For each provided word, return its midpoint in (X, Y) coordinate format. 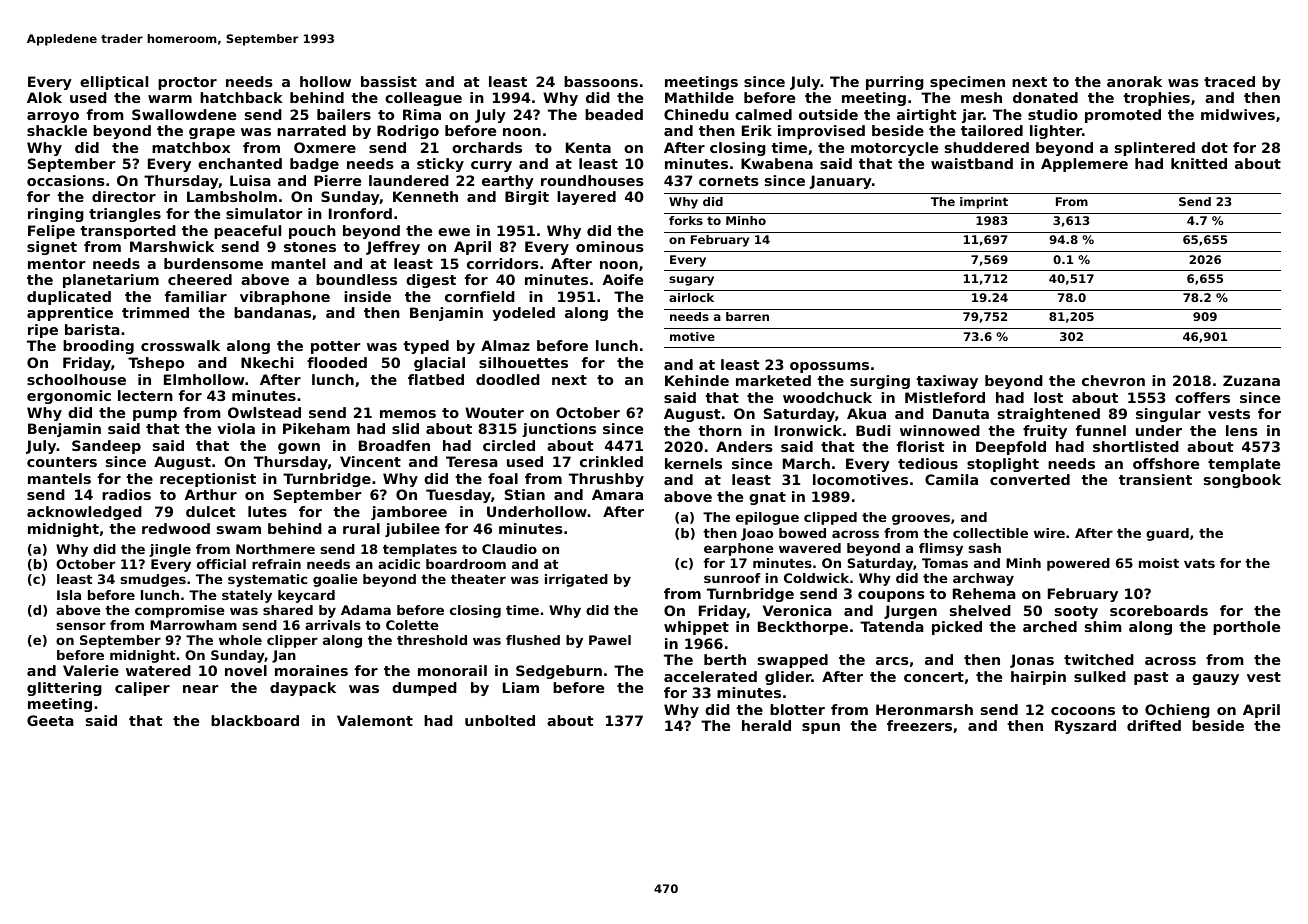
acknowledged (84, 513)
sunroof (732, 578)
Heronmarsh (924, 709)
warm (170, 99)
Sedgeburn (559, 672)
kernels (693, 463)
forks (686, 220)
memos (408, 414)
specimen (967, 83)
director (124, 196)
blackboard (255, 720)
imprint (984, 203)
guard (1167, 534)
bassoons (601, 81)
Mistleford (945, 397)
